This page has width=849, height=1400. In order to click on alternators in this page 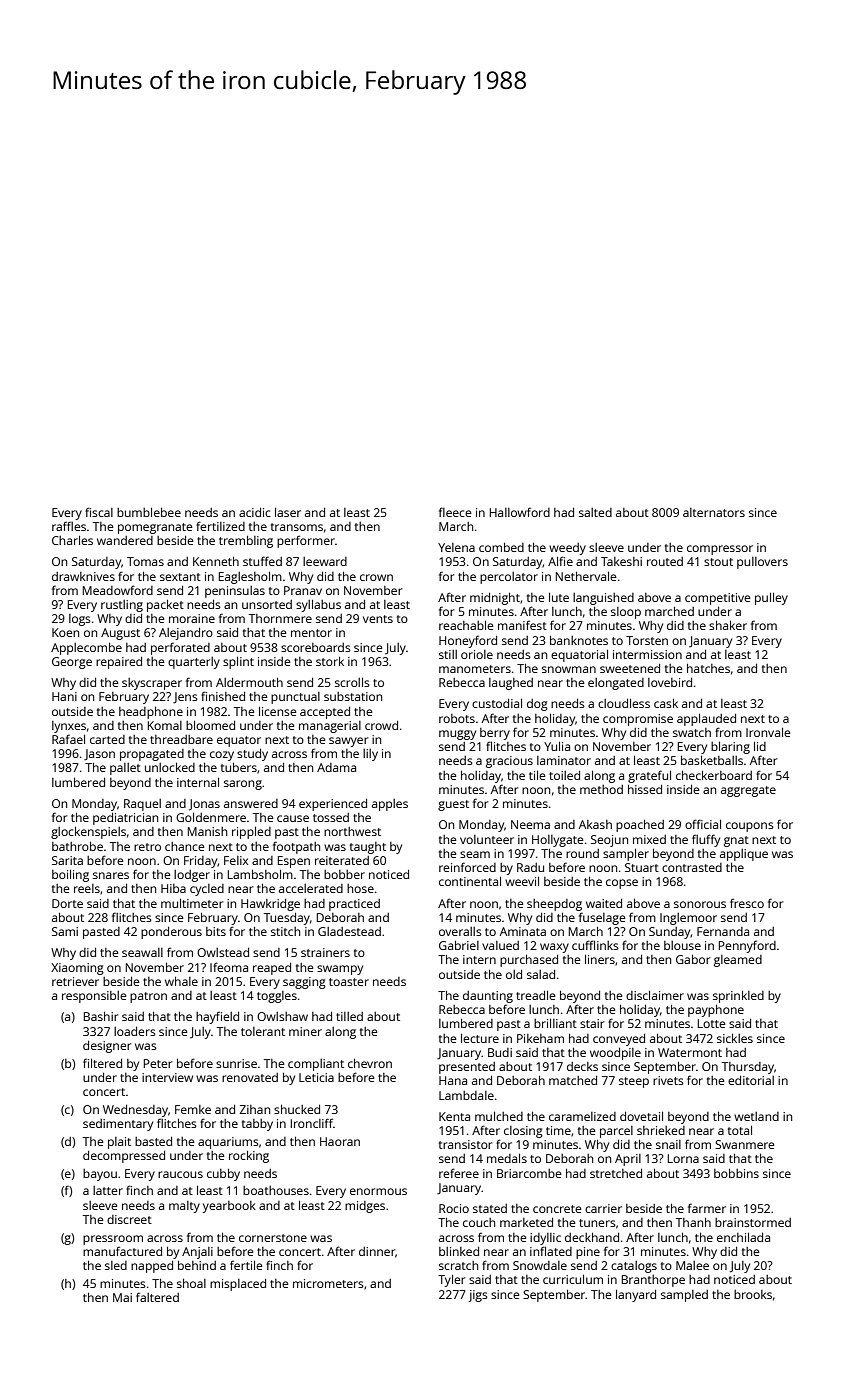, I will do `click(714, 512)`.
